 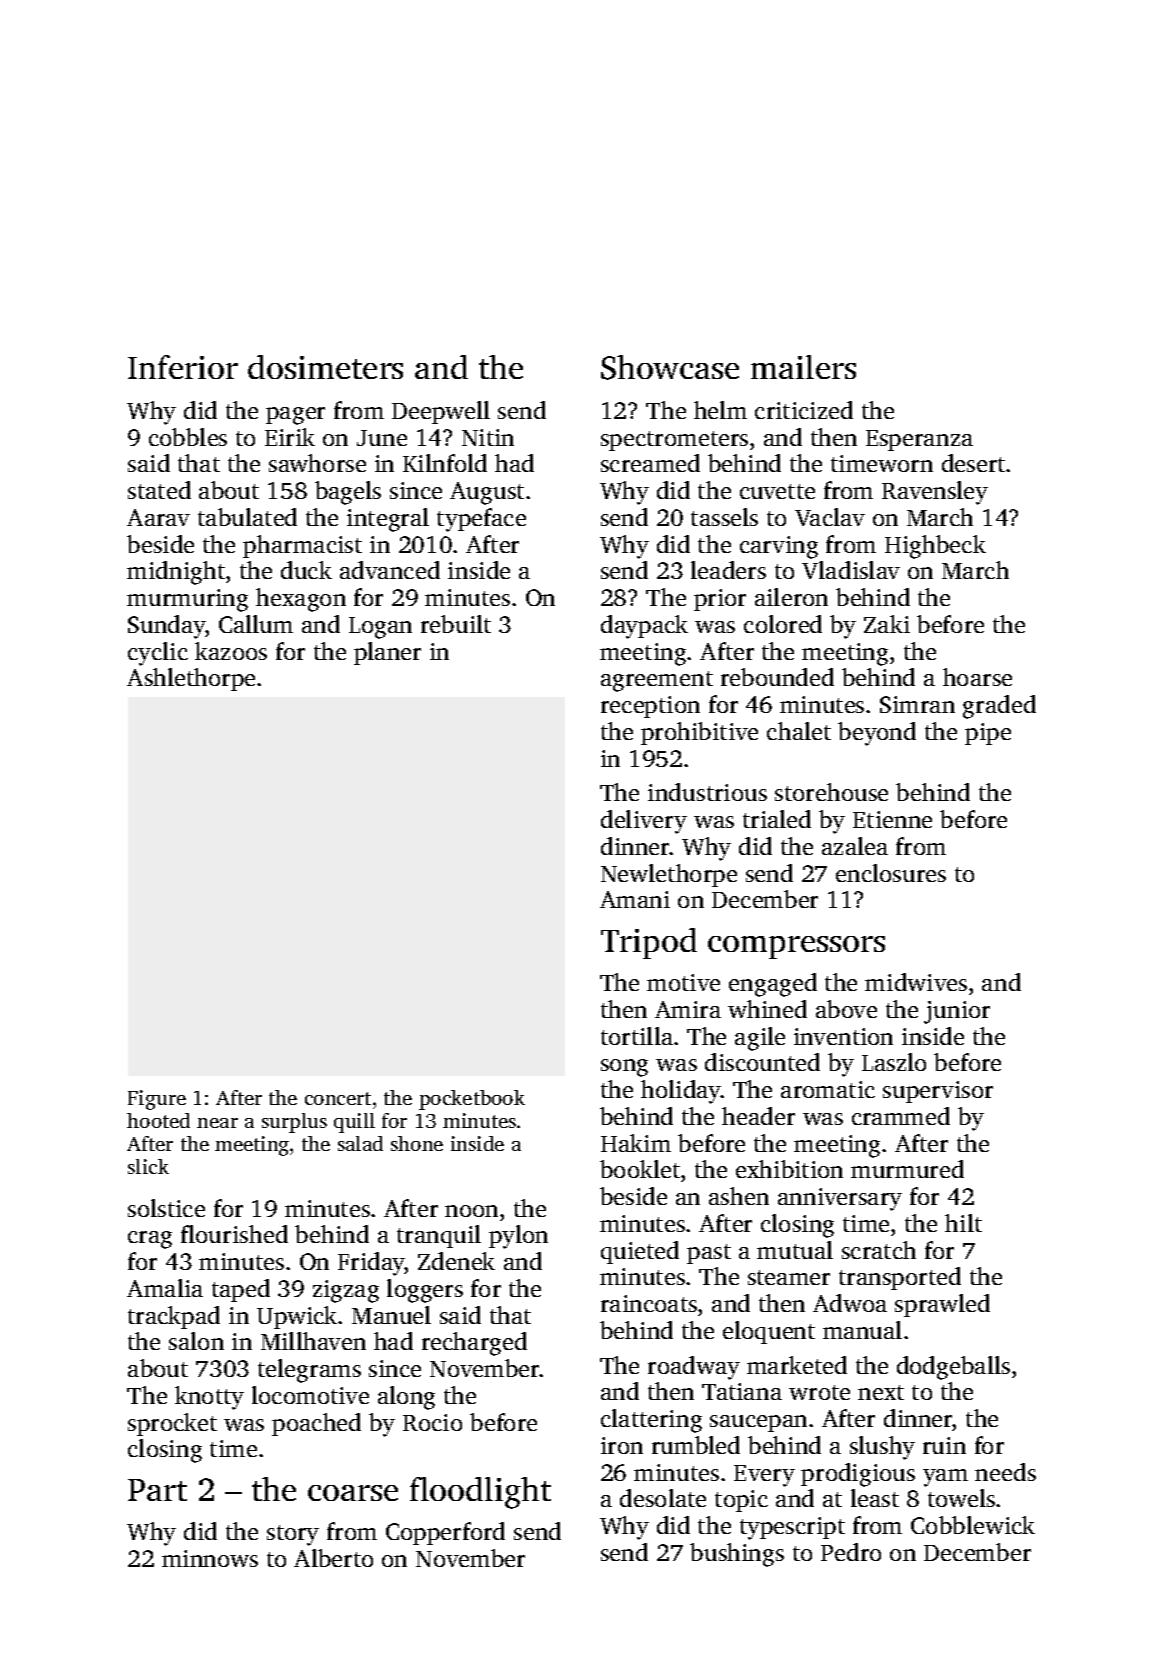 What do you see at coordinates (333, 1558) in the page?
I see `Alberto` at bounding box center [333, 1558].
